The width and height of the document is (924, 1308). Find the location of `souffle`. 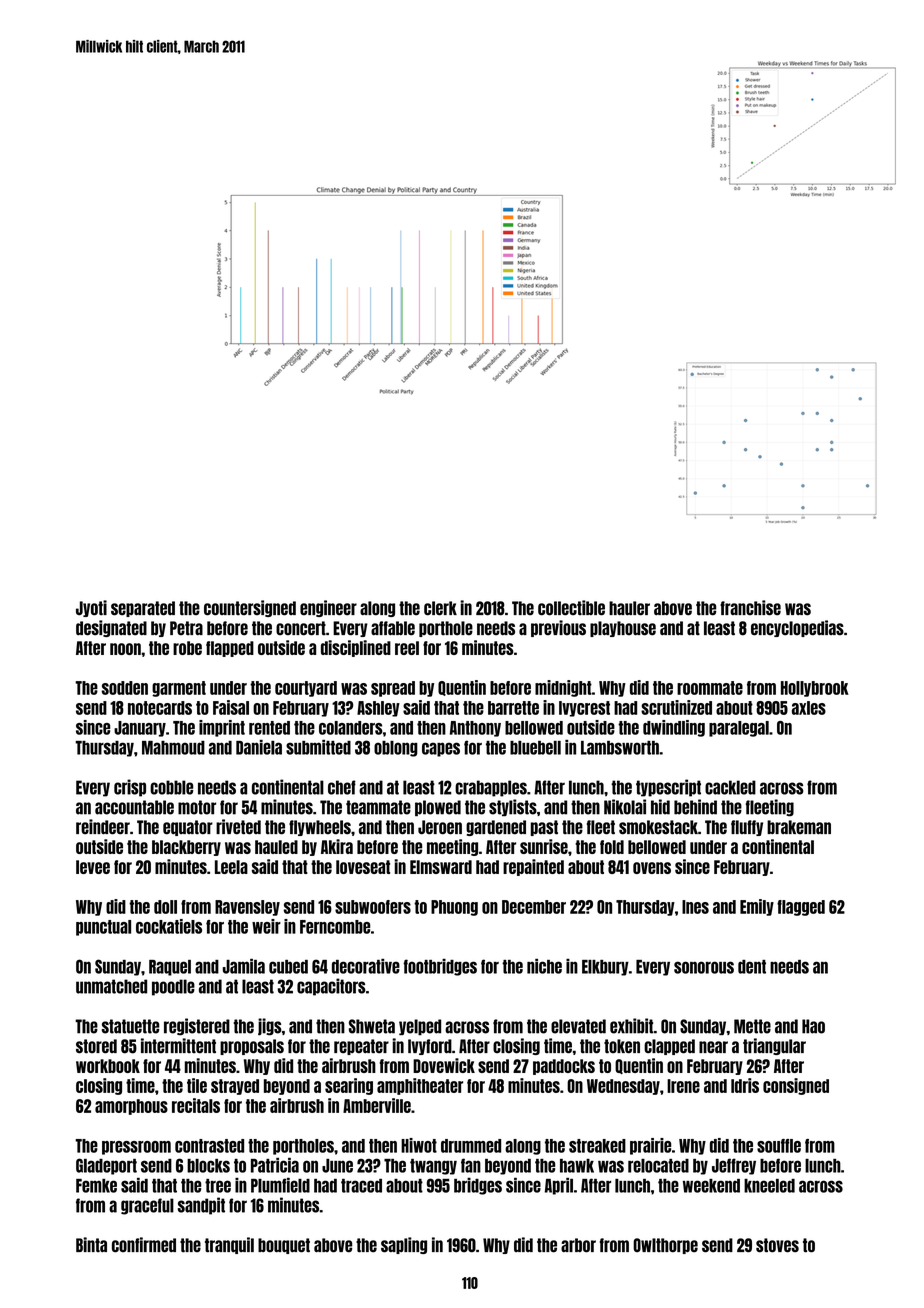

souffle is located at coordinates (779, 1146).
